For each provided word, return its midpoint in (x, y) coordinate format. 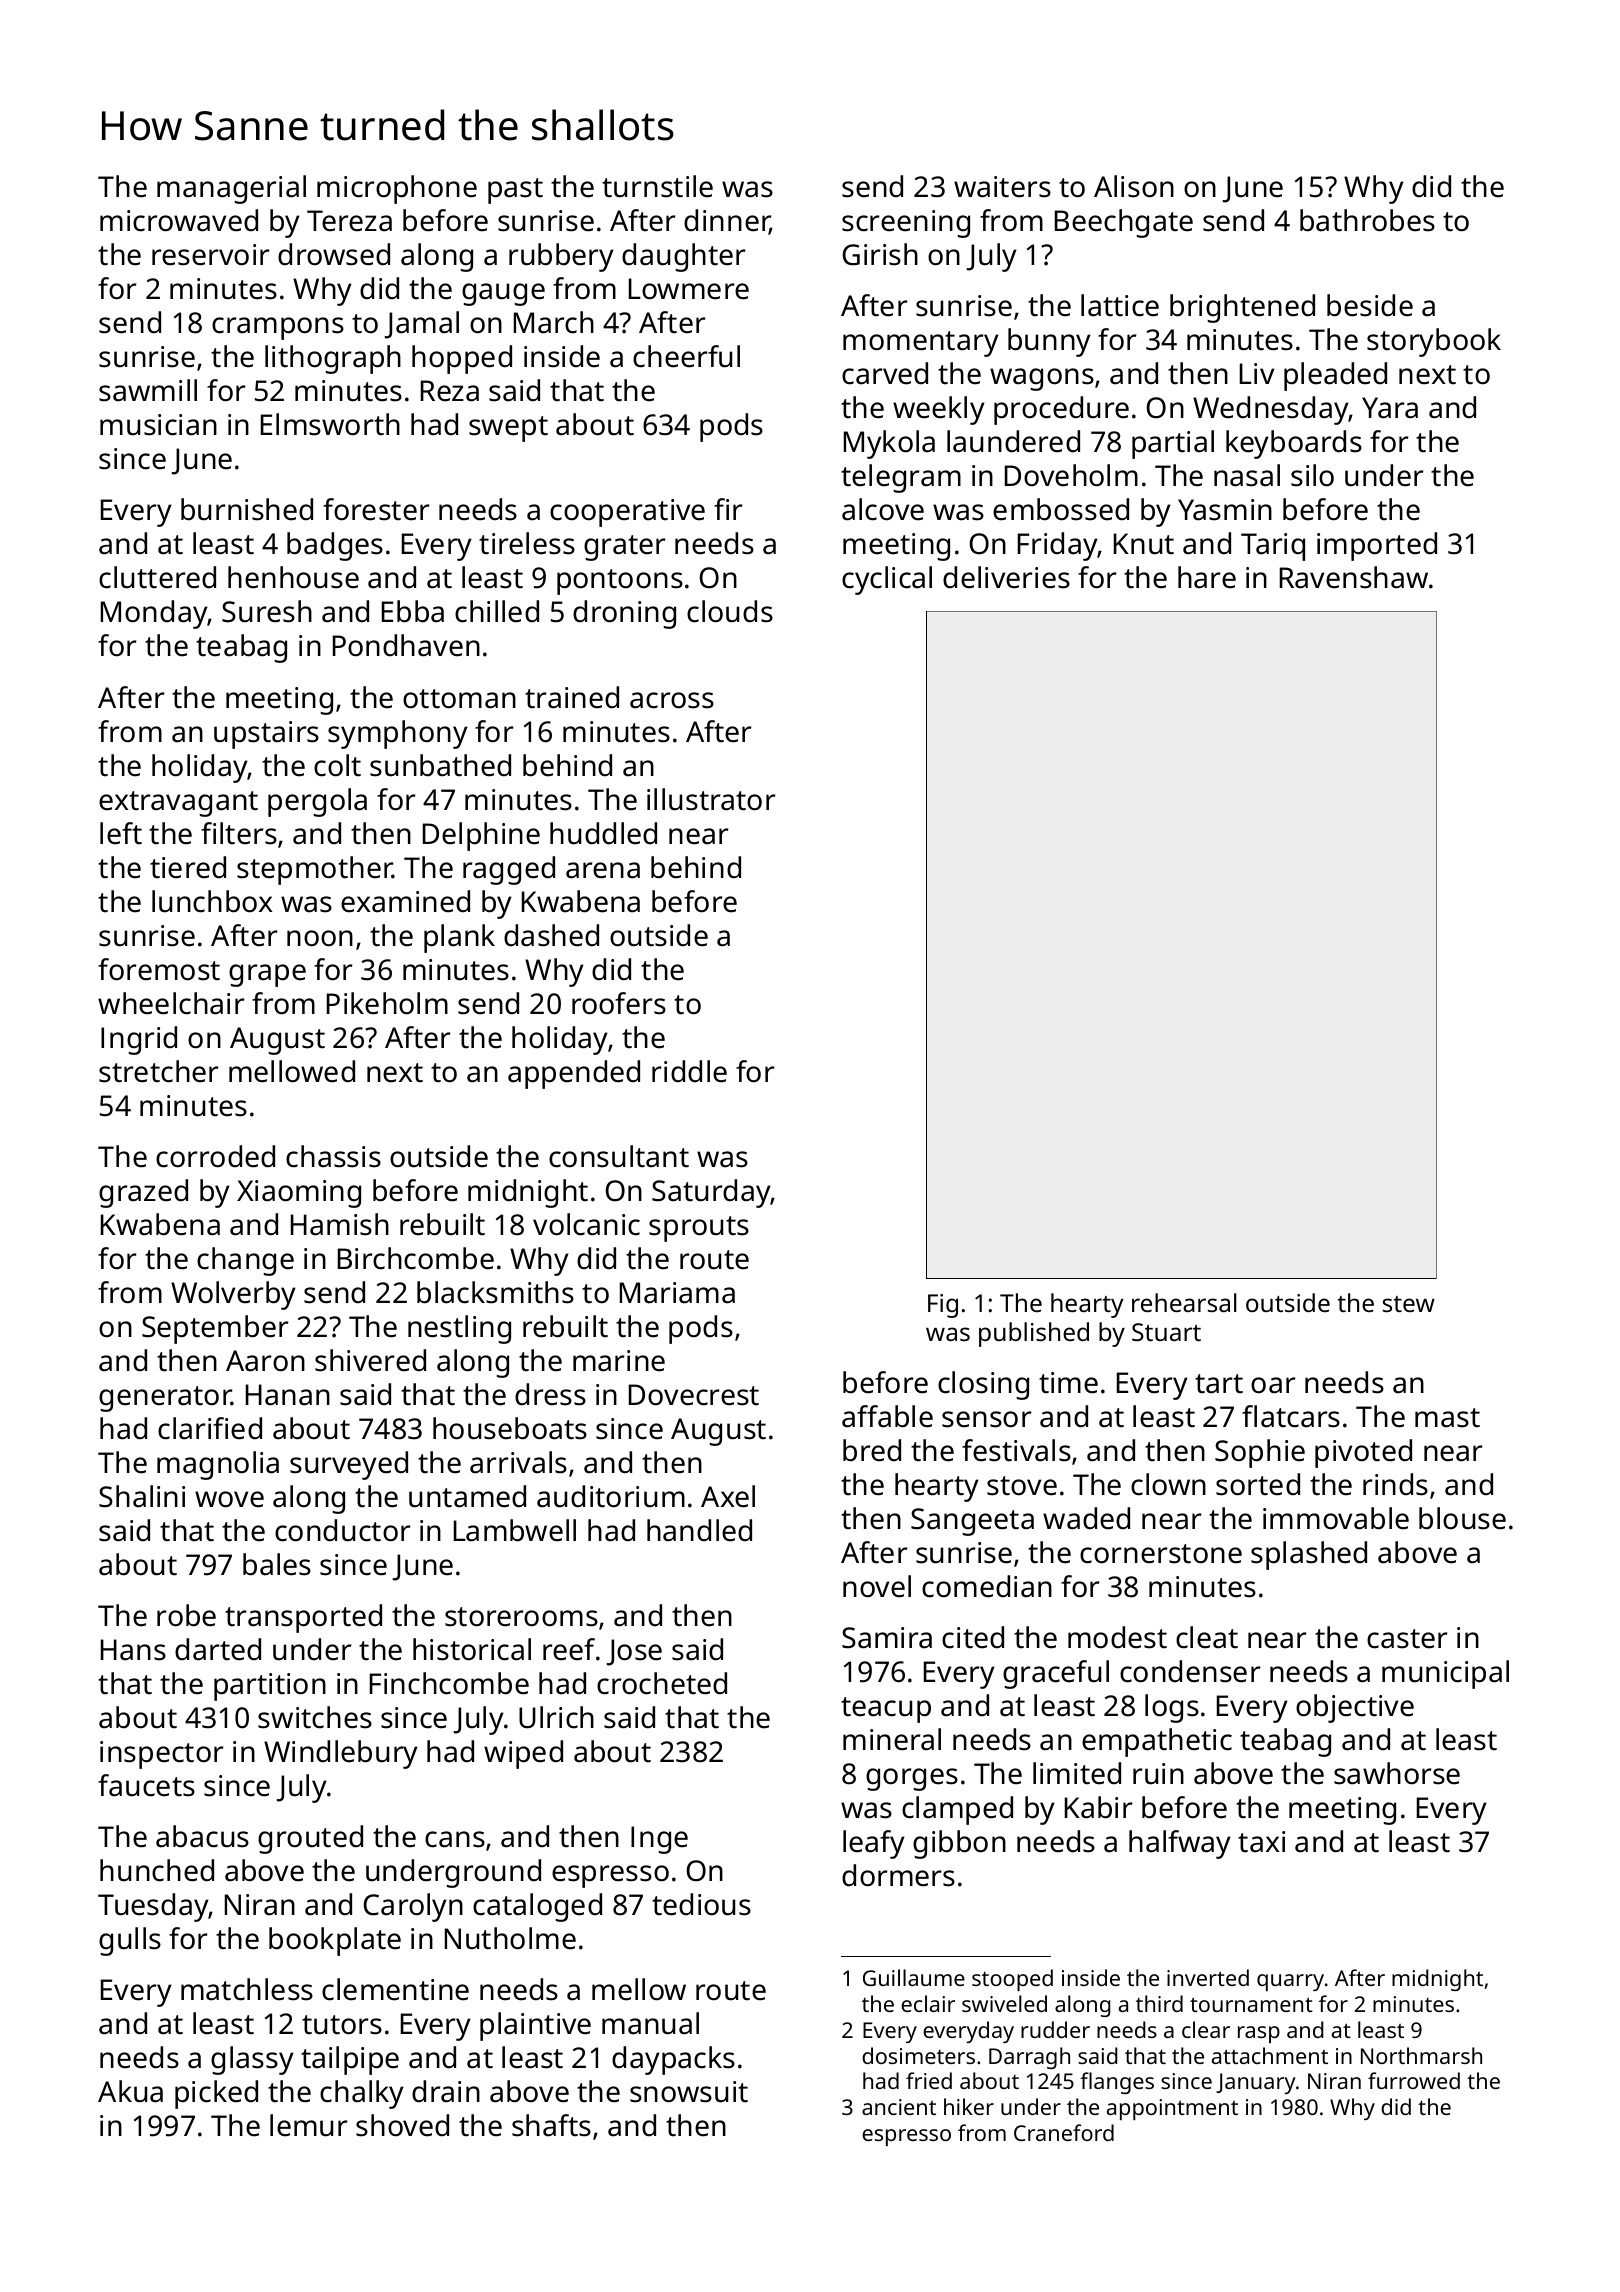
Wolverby (233, 1295)
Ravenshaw (1354, 577)
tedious (701, 1904)
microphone (397, 189)
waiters (1002, 187)
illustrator (711, 799)
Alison (1134, 186)
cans (455, 1839)
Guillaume (914, 1977)
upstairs (266, 735)
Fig (943, 1306)
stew (1409, 1304)
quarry (1290, 1982)
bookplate (335, 1941)
